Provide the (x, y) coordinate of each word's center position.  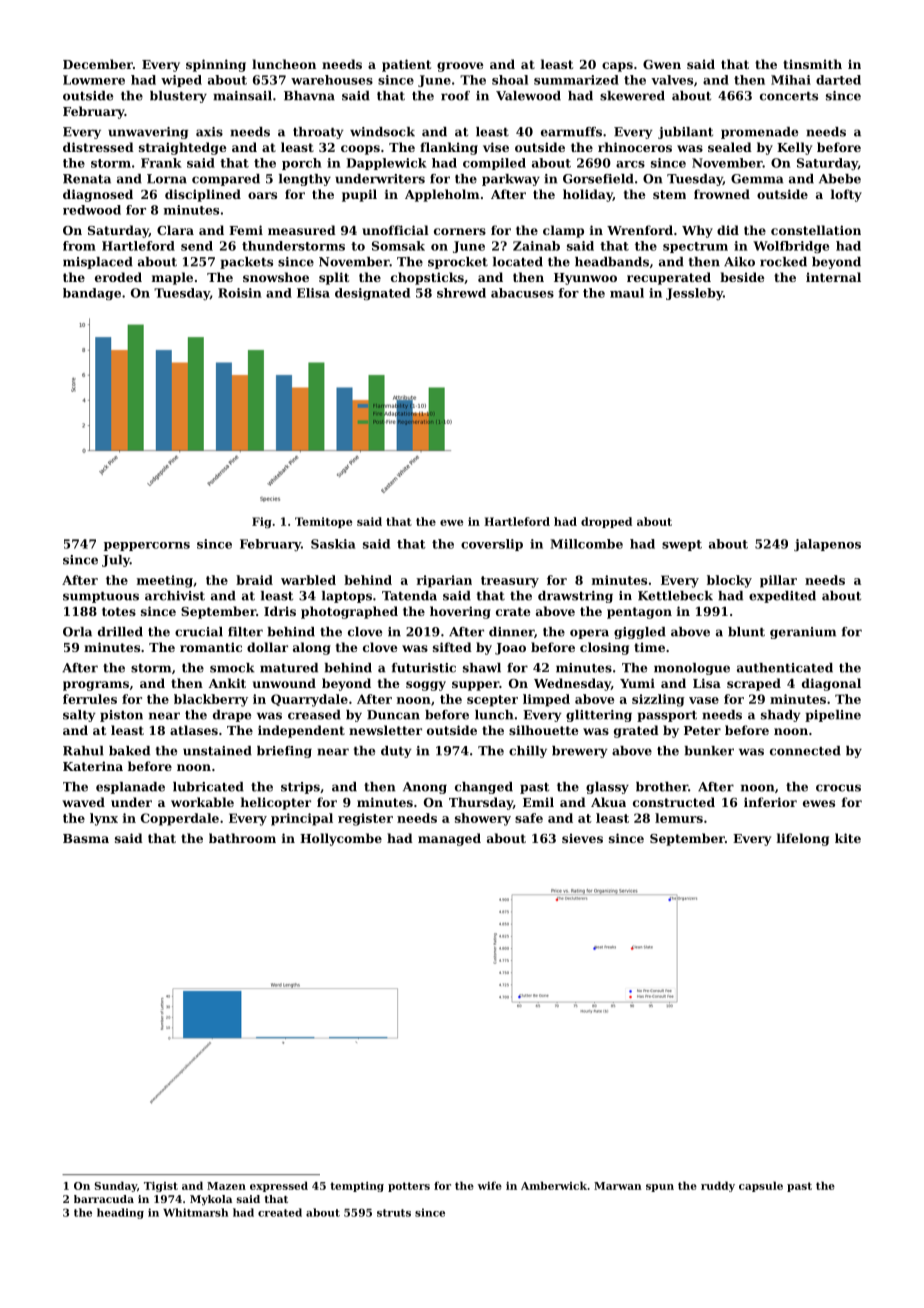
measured (302, 230)
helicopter (276, 803)
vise (496, 147)
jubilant (685, 133)
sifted (452, 647)
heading (120, 1213)
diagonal (831, 684)
